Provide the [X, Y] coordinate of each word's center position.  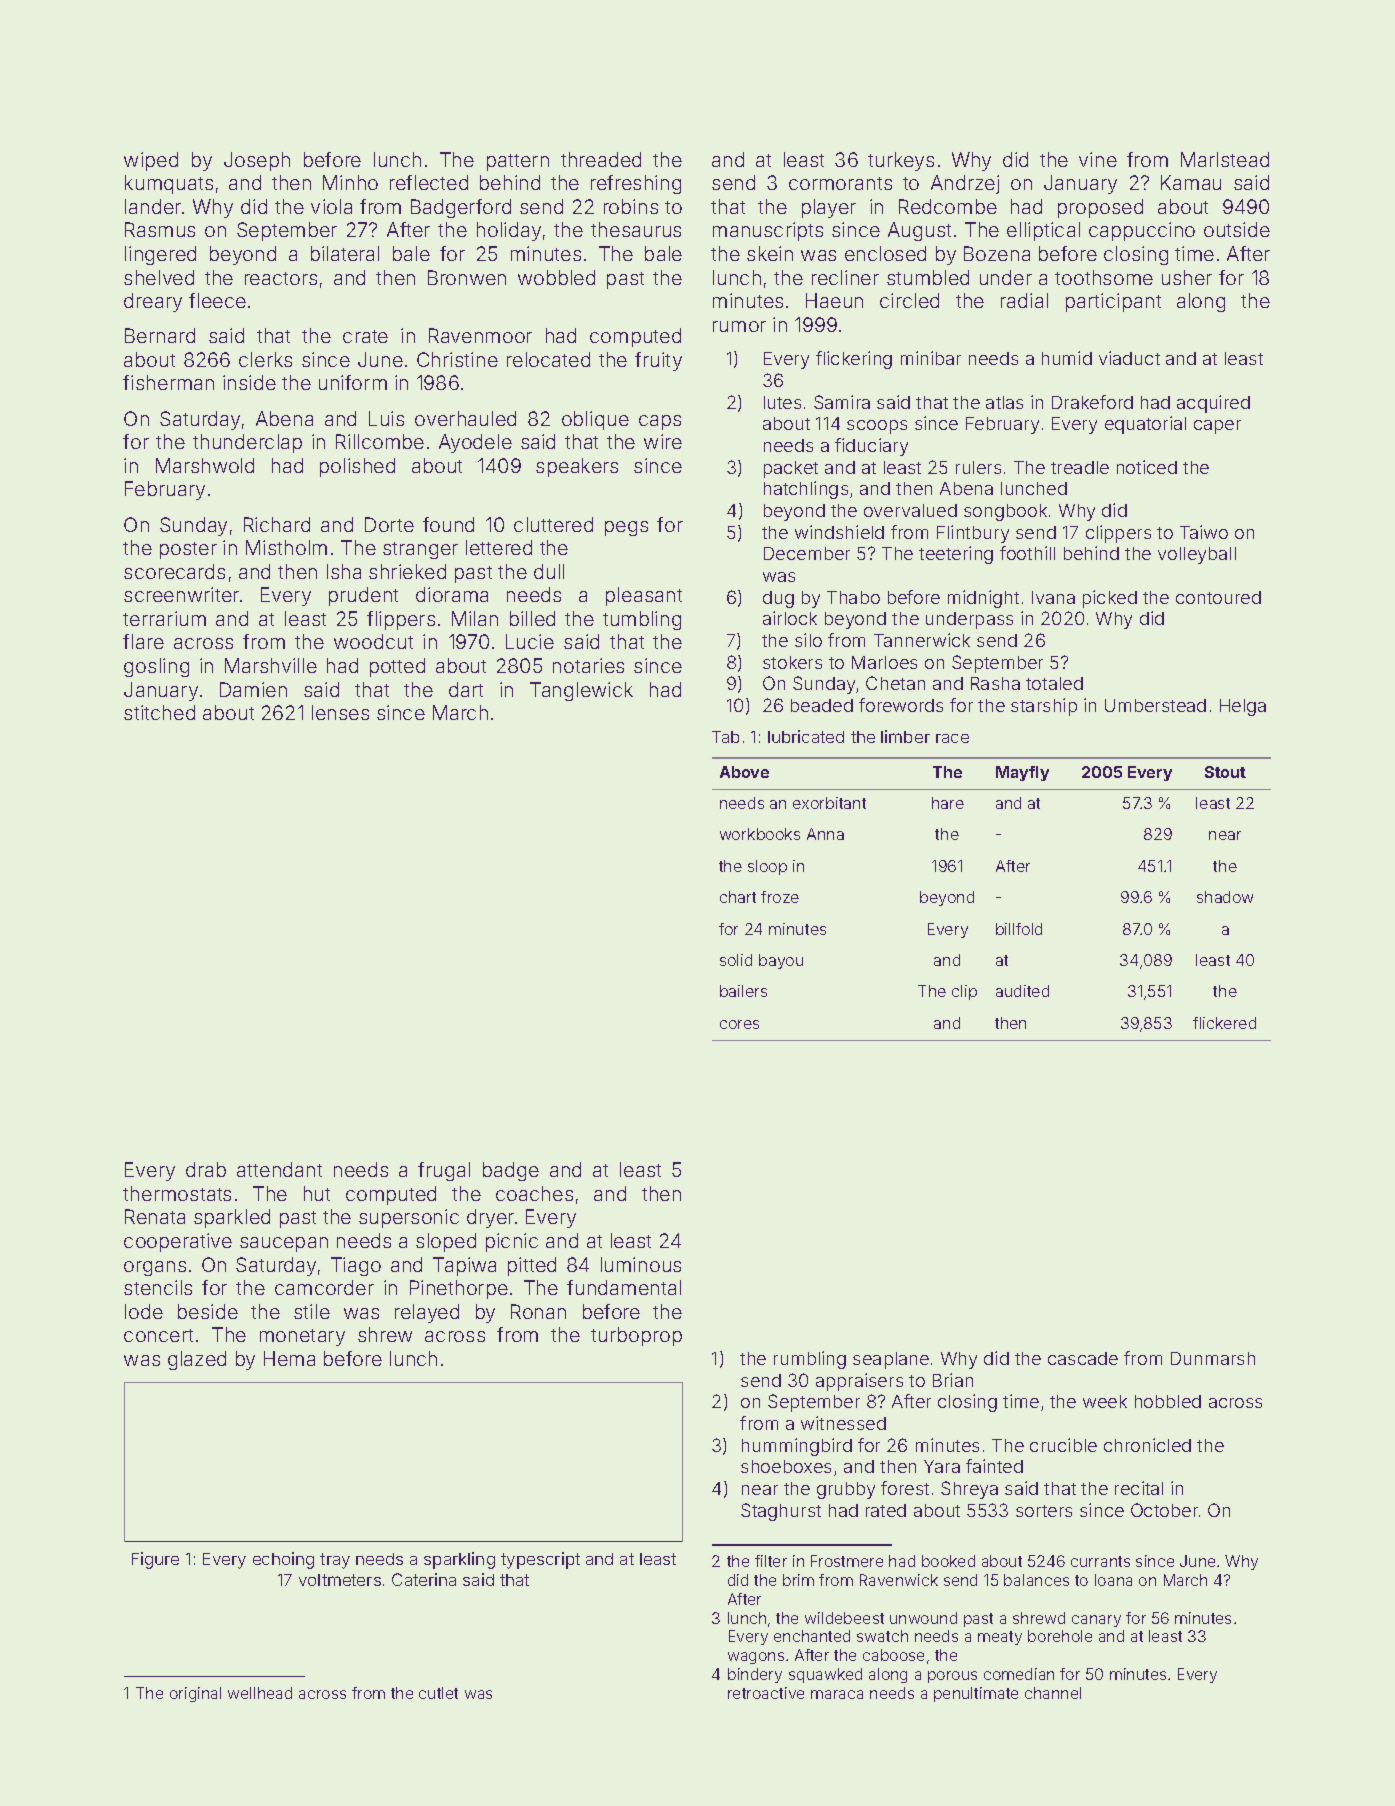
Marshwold [205, 465]
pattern [518, 162]
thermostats [177, 1193]
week [1105, 1401]
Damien [253, 689]
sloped [446, 1242]
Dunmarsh [1213, 1358]
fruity [658, 361]
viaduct [1129, 358]
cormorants [840, 183]
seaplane [891, 1360]
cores [739, 1024]
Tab [725, 737]
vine [1098, 159]
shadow [1225, 897]
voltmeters [340, 1580]
